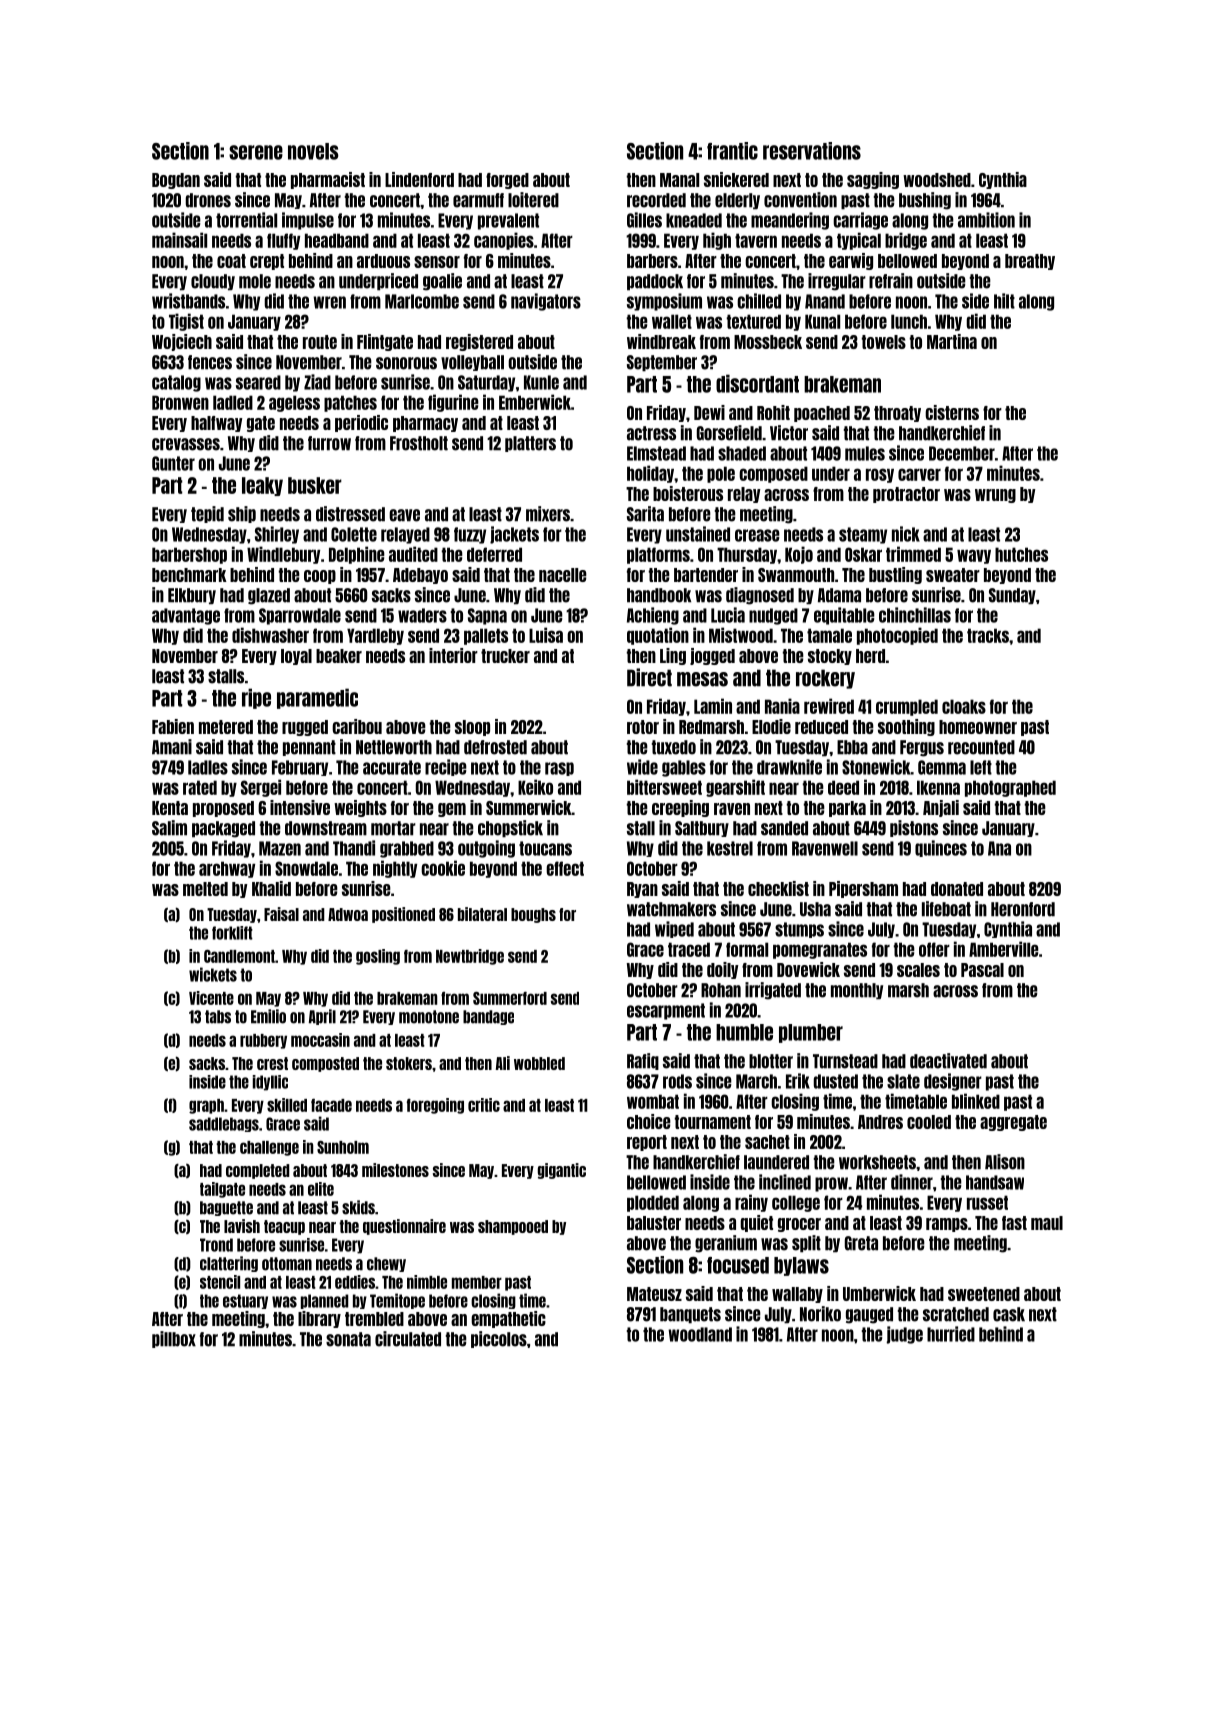 This screenshot has height=1718, width=1215. What do you see at coordinates (679, 180) in the screenshot?
I see `Manal` at bounding box center [679, 180].
